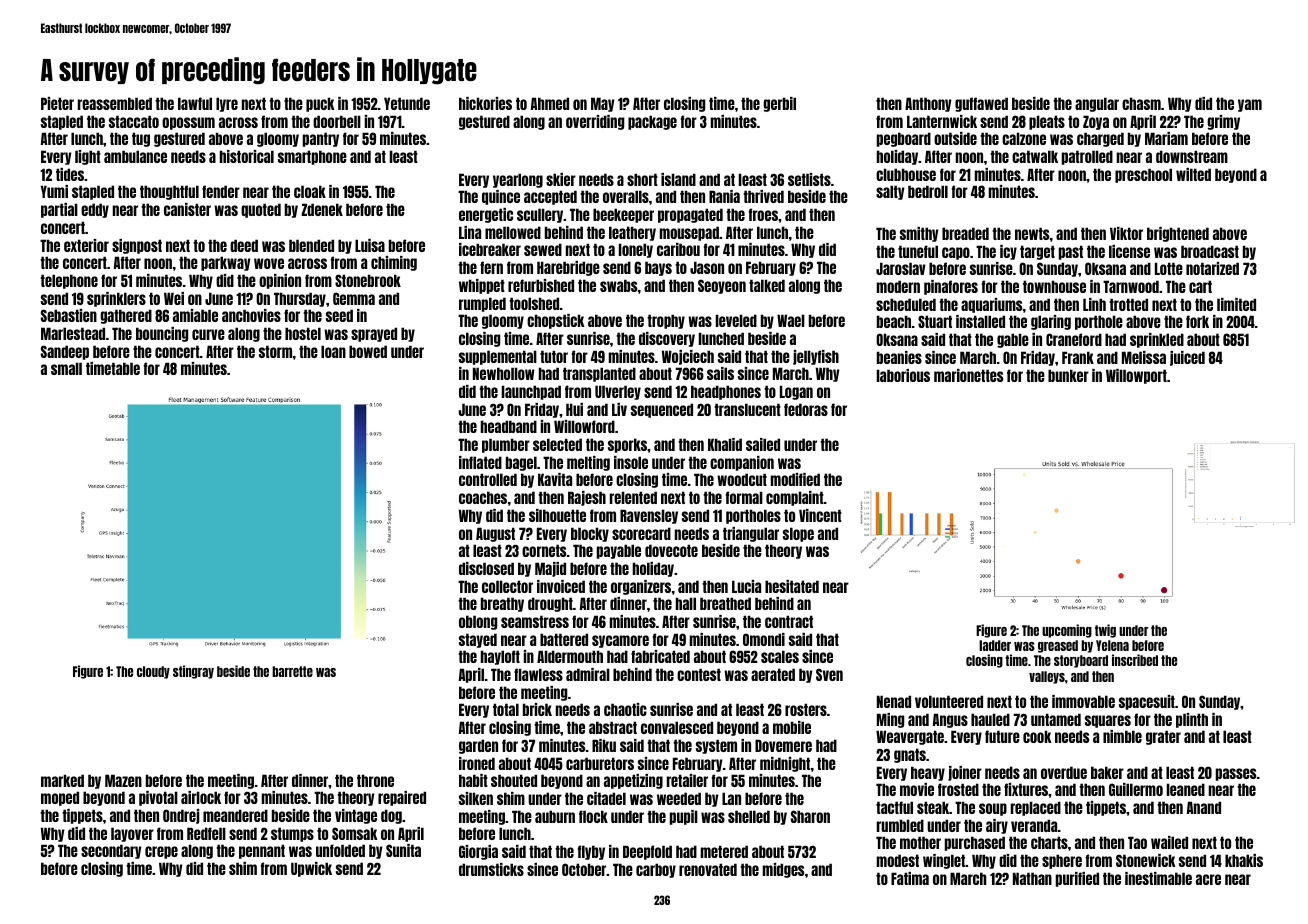 The width and height of the screenshot is (1308, 924). What do you see at coordinates (555, 816) in the screenshot?
I see `auburn` at bounding box center [555, 816].
